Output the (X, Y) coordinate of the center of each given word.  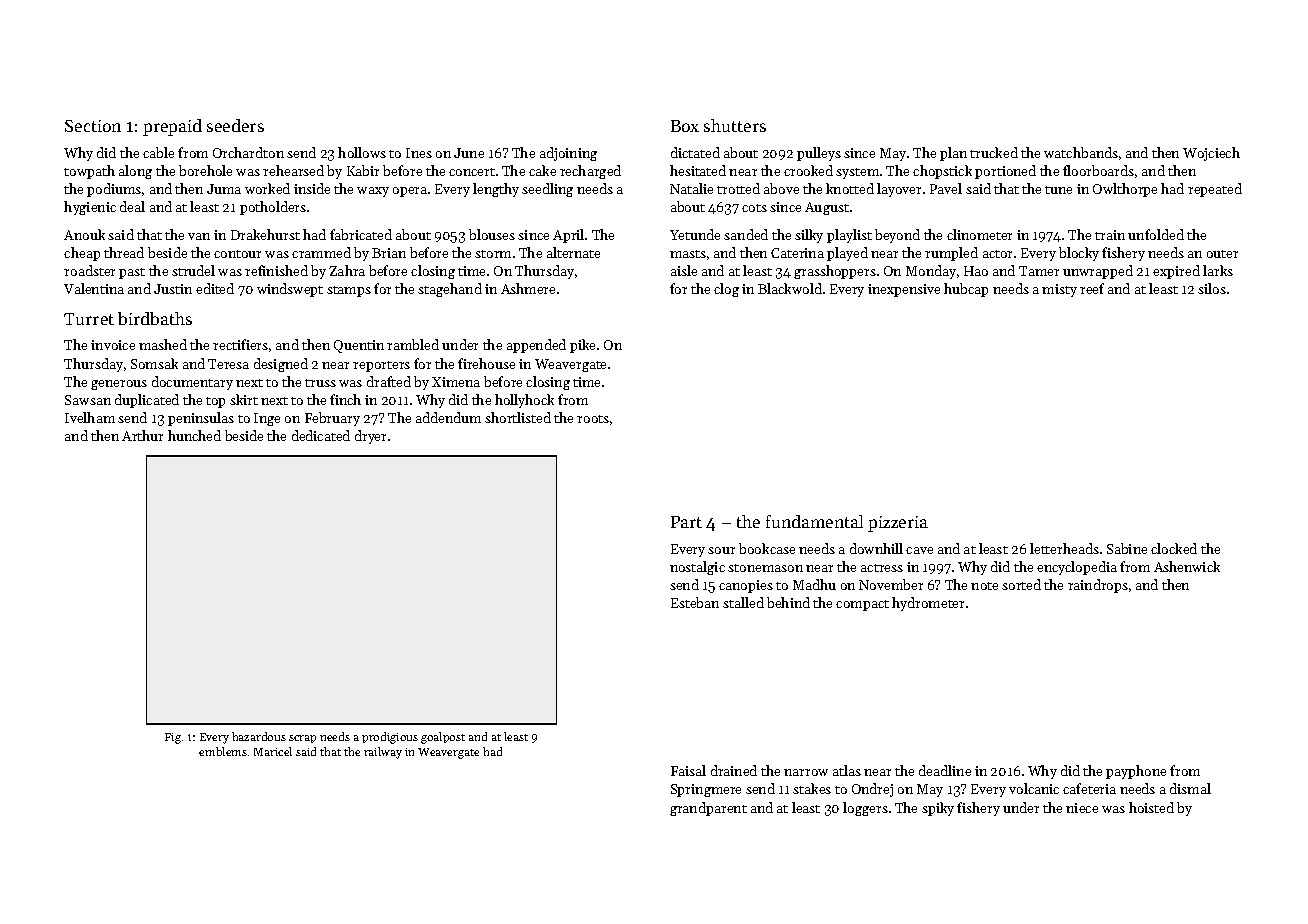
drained (734, 770)
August (827, 208)
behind (788, 602)
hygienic (90, 208)
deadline (945, 770)
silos (1212, 288)
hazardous (259, 736)
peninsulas (201, 419)
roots (593, 419)
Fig (173, 738)
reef (1092, 288)
